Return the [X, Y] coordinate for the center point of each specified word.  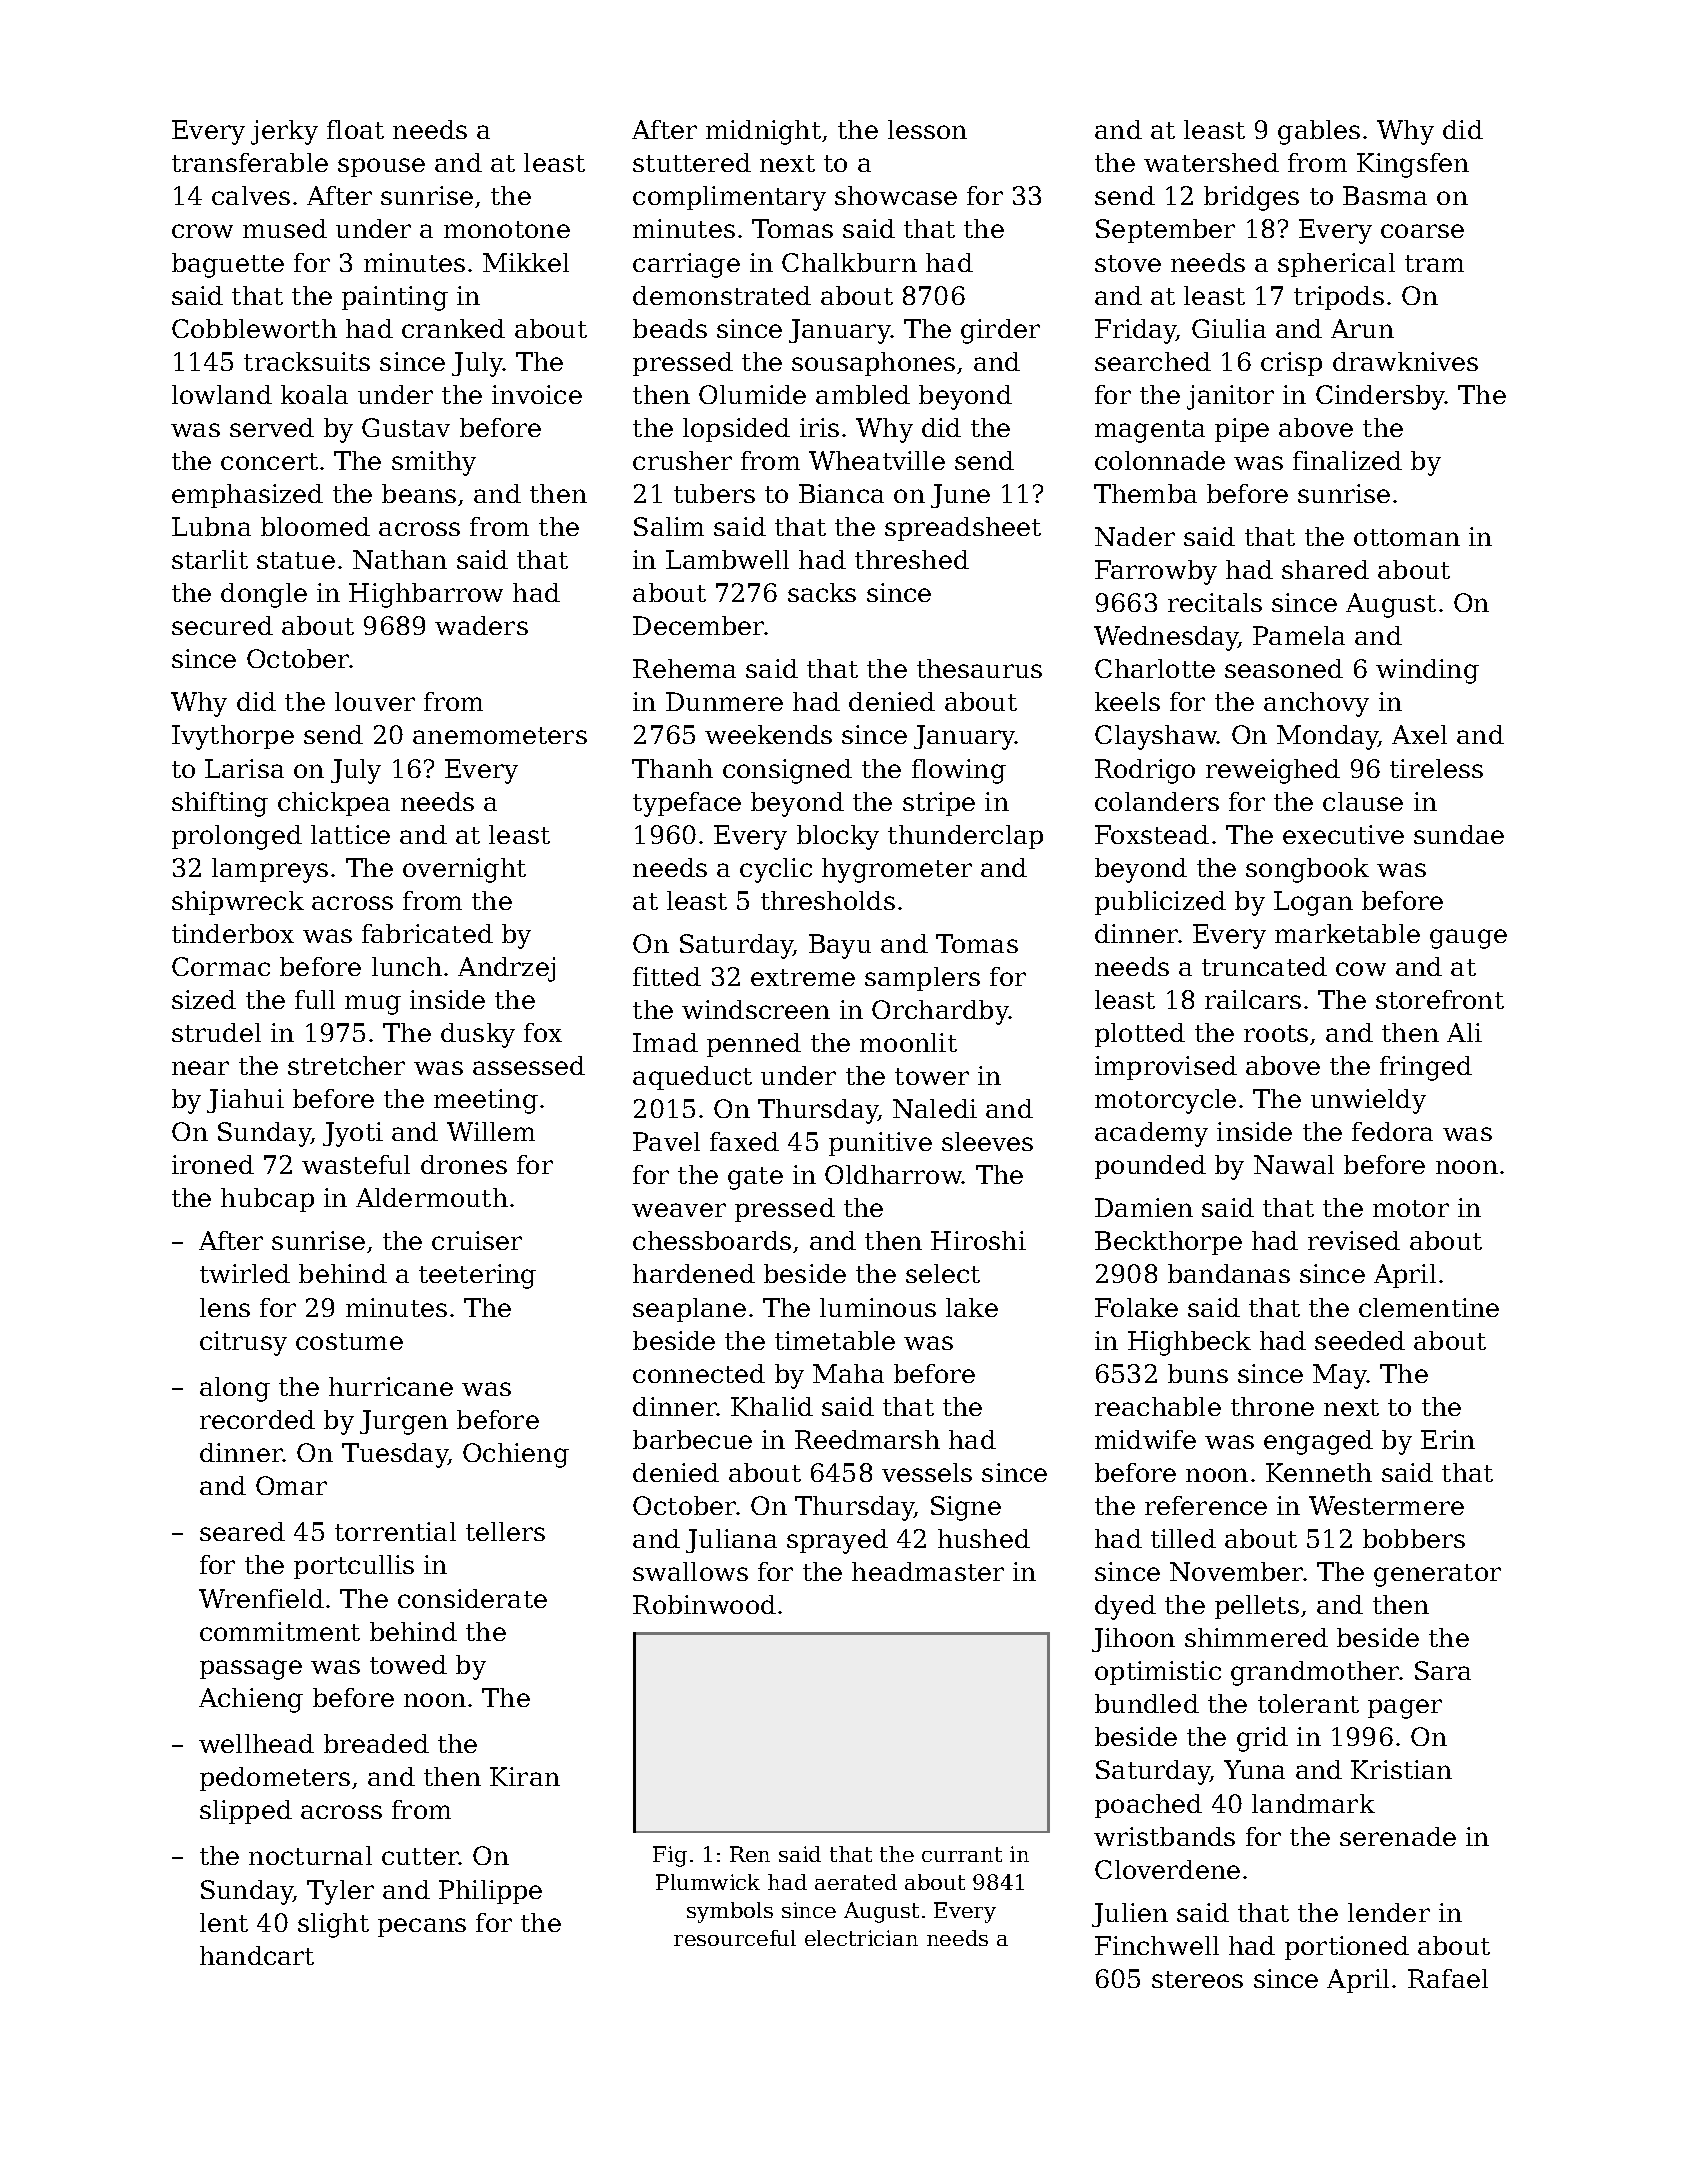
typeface [687, 804]
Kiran [525, 1776]
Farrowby [1156, 572]
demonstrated [722, 295]
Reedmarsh [867, 1439]
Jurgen [404, 1422]
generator [1437, 1575]
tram [1434, 263]
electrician [861, 1938]
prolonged [237, 837]
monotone [507, 229]
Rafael [1448, 1978]
